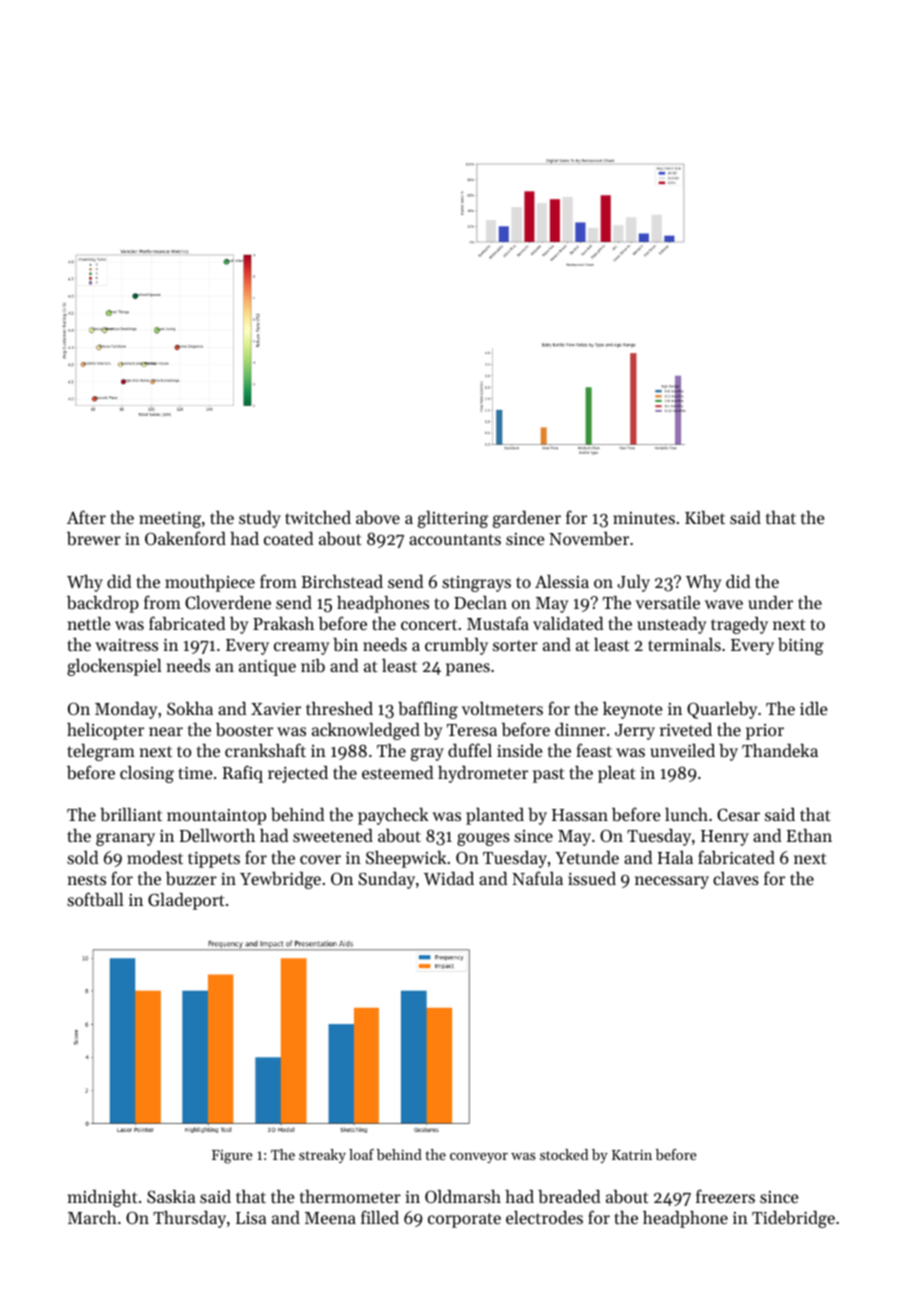 This screenshot has width=908, height=1316. Describe the element at coordinates (705, 517) in the screenshot. I see `Kibet` at that location.
